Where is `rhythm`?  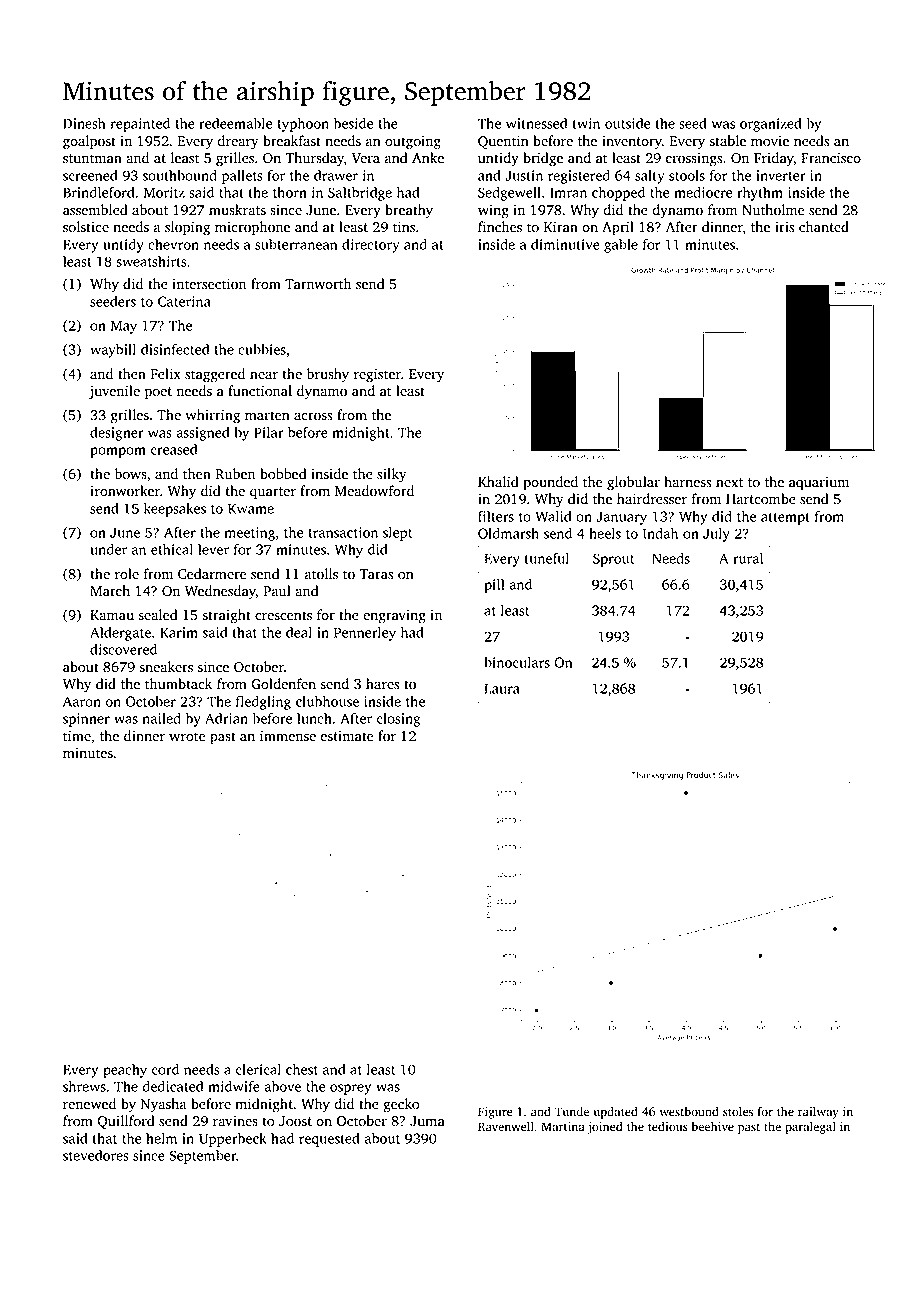
rhythm is located at coordinates (760, 194).
